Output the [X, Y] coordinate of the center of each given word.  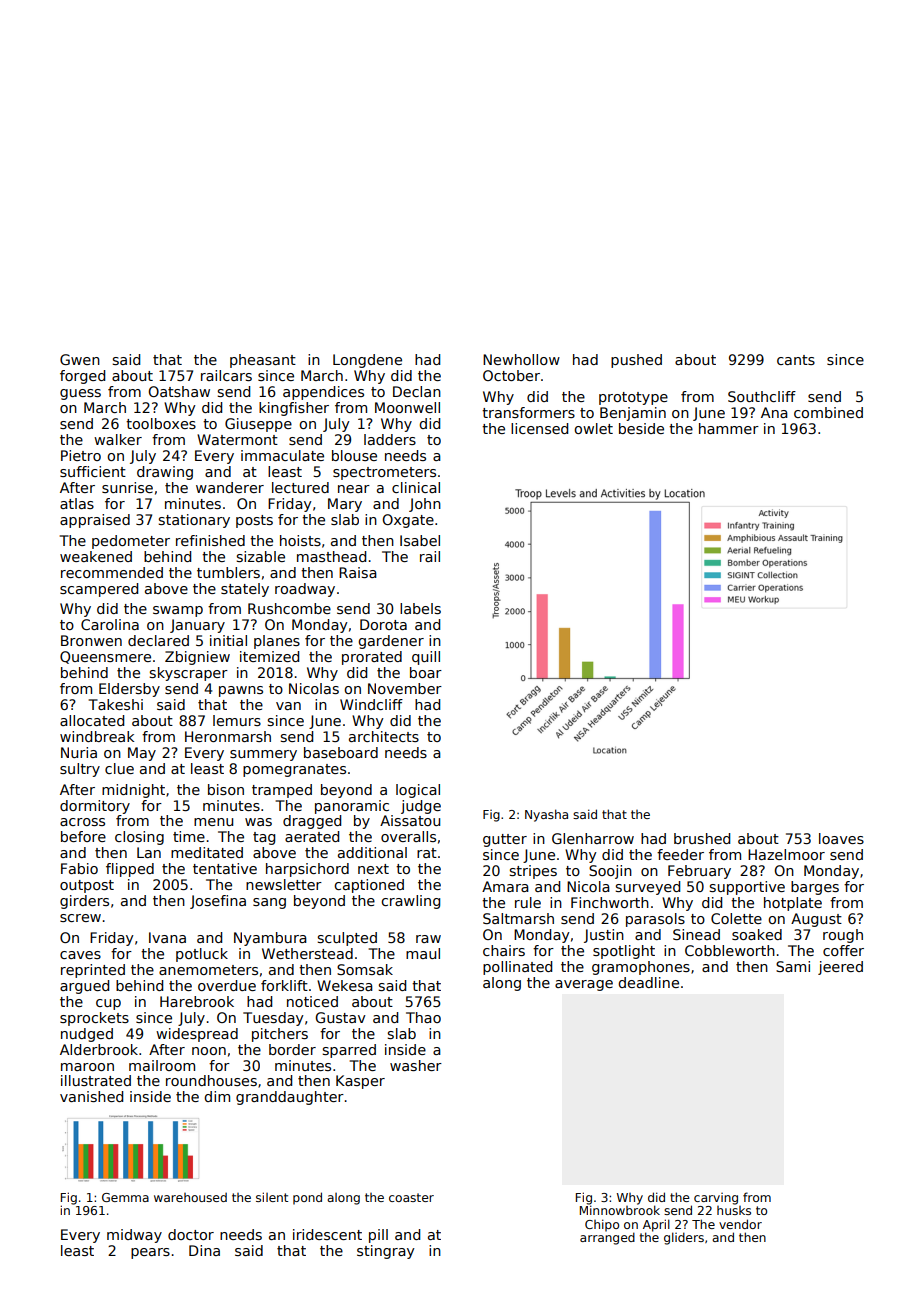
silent [272, 1197]
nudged [87, 1035]
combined [828, 412]
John [425, 505]
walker [118, 439]
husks [734, 1210]
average [584, 985]
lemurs [237, 720]
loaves [841, 838]
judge [421, 807]
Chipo [602, 1225]
